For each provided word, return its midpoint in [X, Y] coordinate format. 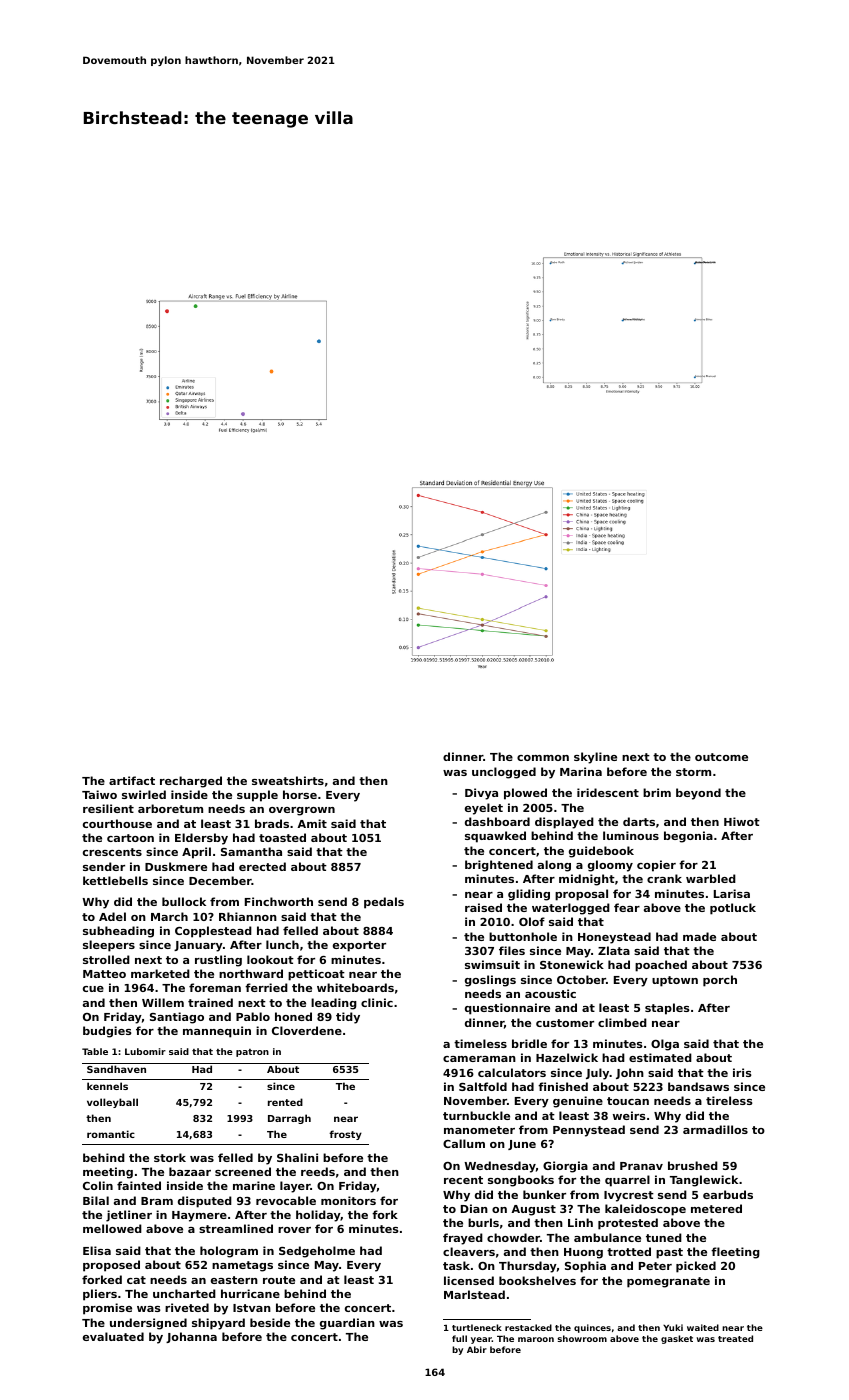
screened [243, 1171]
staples [667, 1009]
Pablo [253, 1016]
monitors [348, 1200]
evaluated [113, 1336]
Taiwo [99, 794]
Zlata [614, 950]
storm [693, 772]
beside [270, 1322]
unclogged [504, 773]
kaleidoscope [645, 1210]
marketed [160, 973]
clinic [377, 1002]
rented [285, 1102]
